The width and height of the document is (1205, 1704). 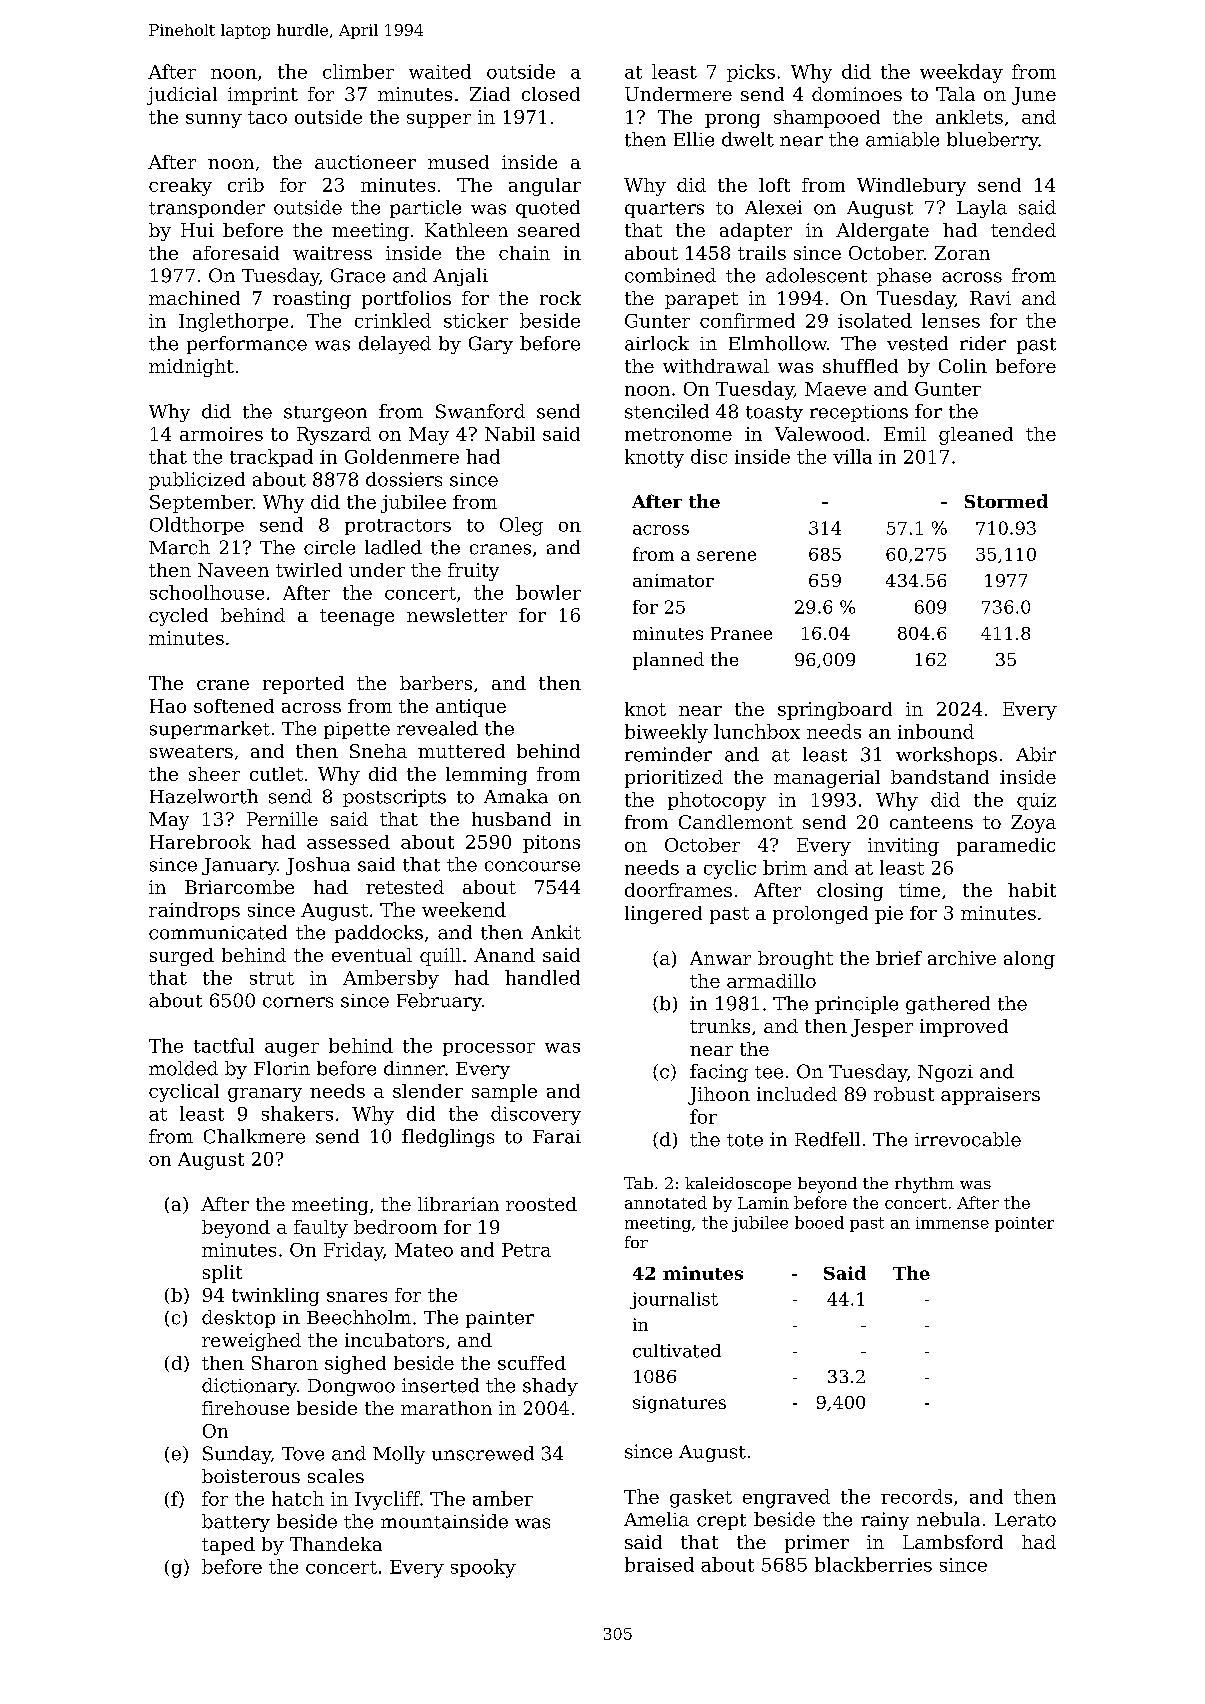 What do you see at coordinates (1036, 754) in the document?
I see `Abir` at bounding box center [1036, 754].
